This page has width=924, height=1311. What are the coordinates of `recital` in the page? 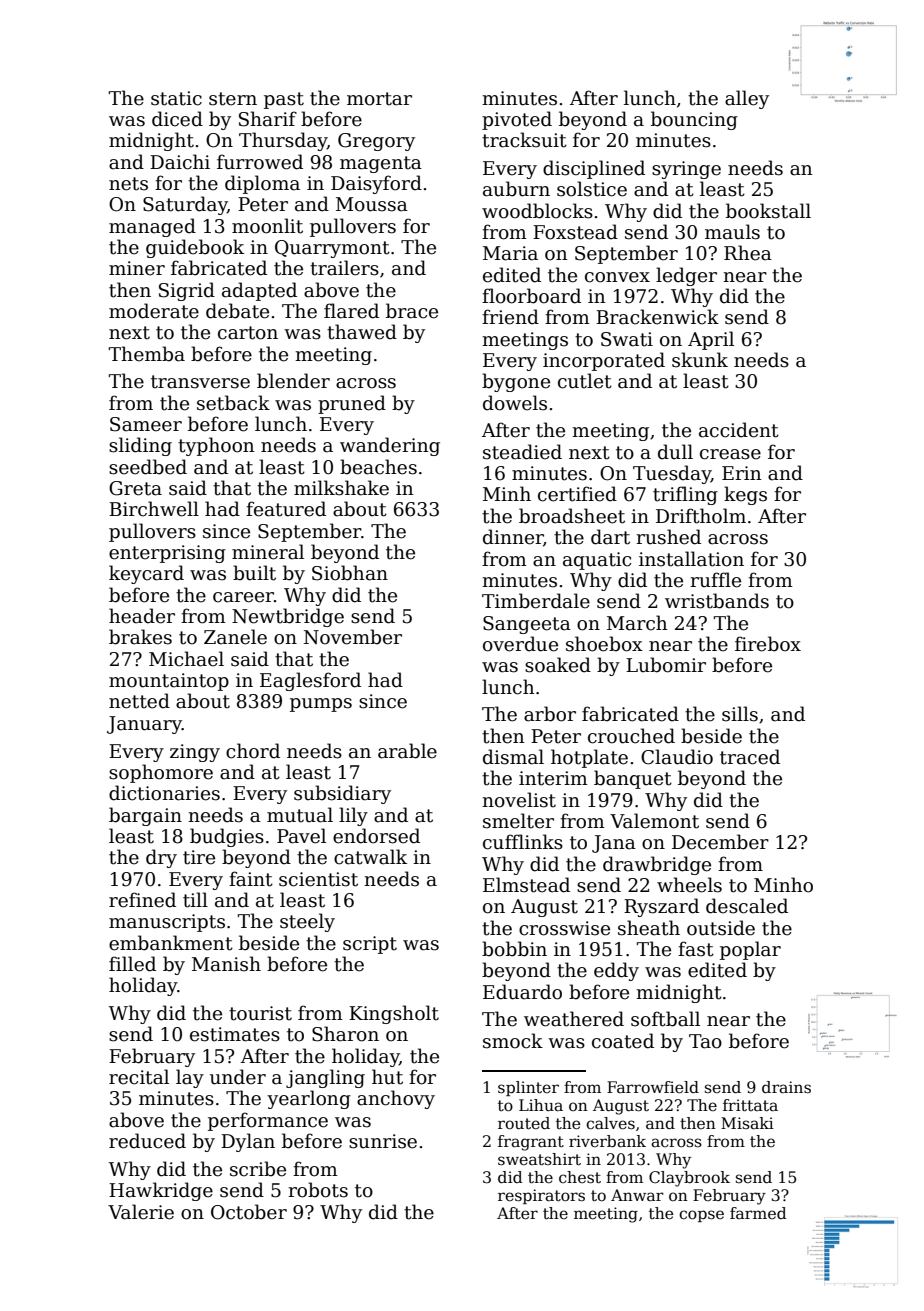 It's located at (139, 1077).
